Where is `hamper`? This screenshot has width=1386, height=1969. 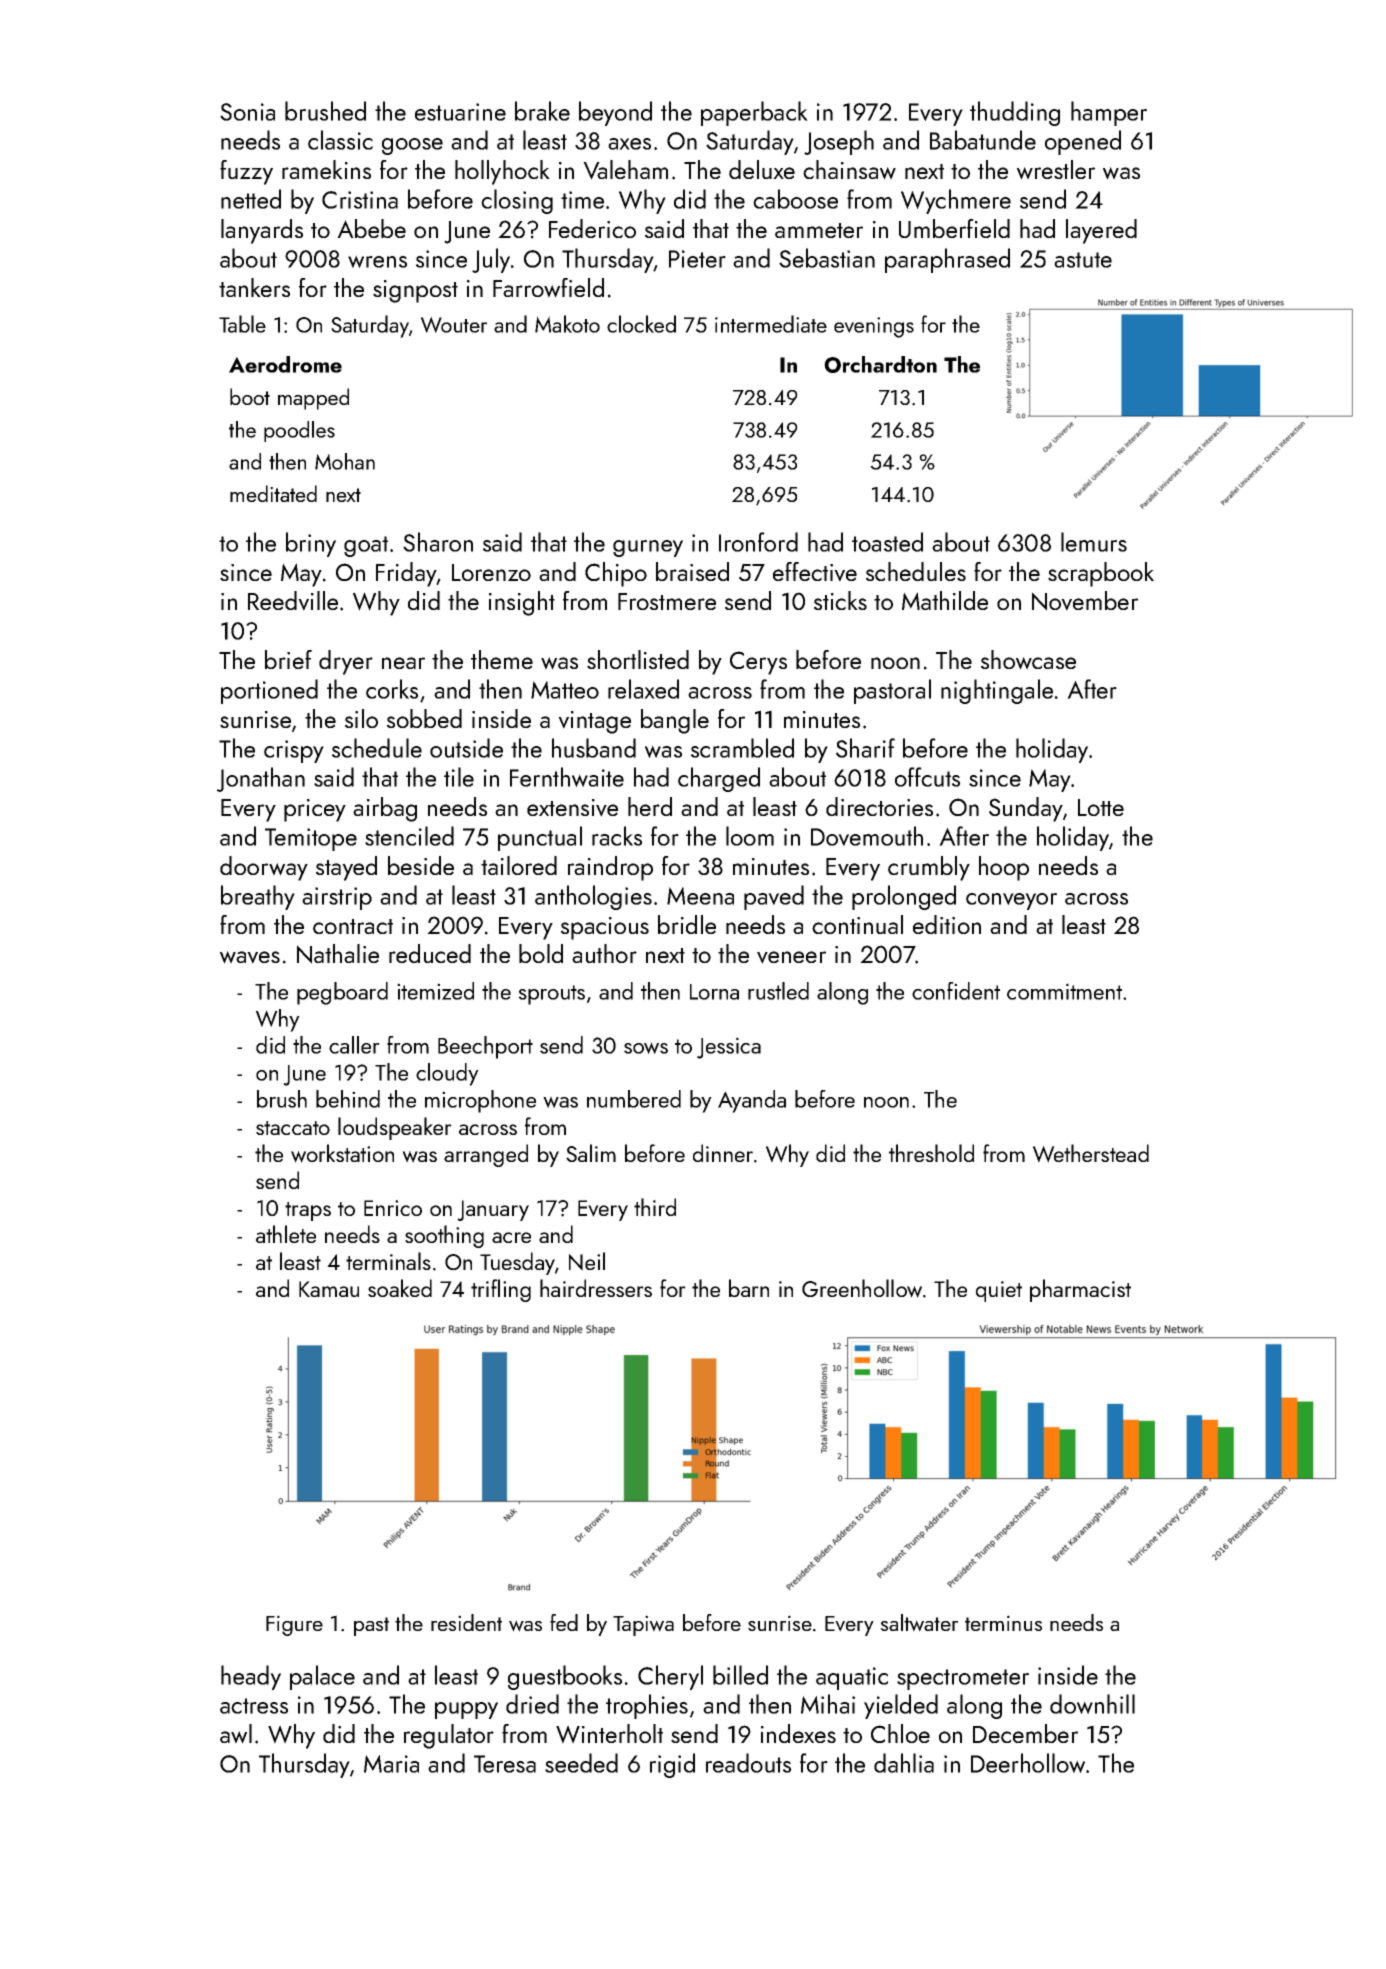
hamper is located at coordinates (1109, 113).
